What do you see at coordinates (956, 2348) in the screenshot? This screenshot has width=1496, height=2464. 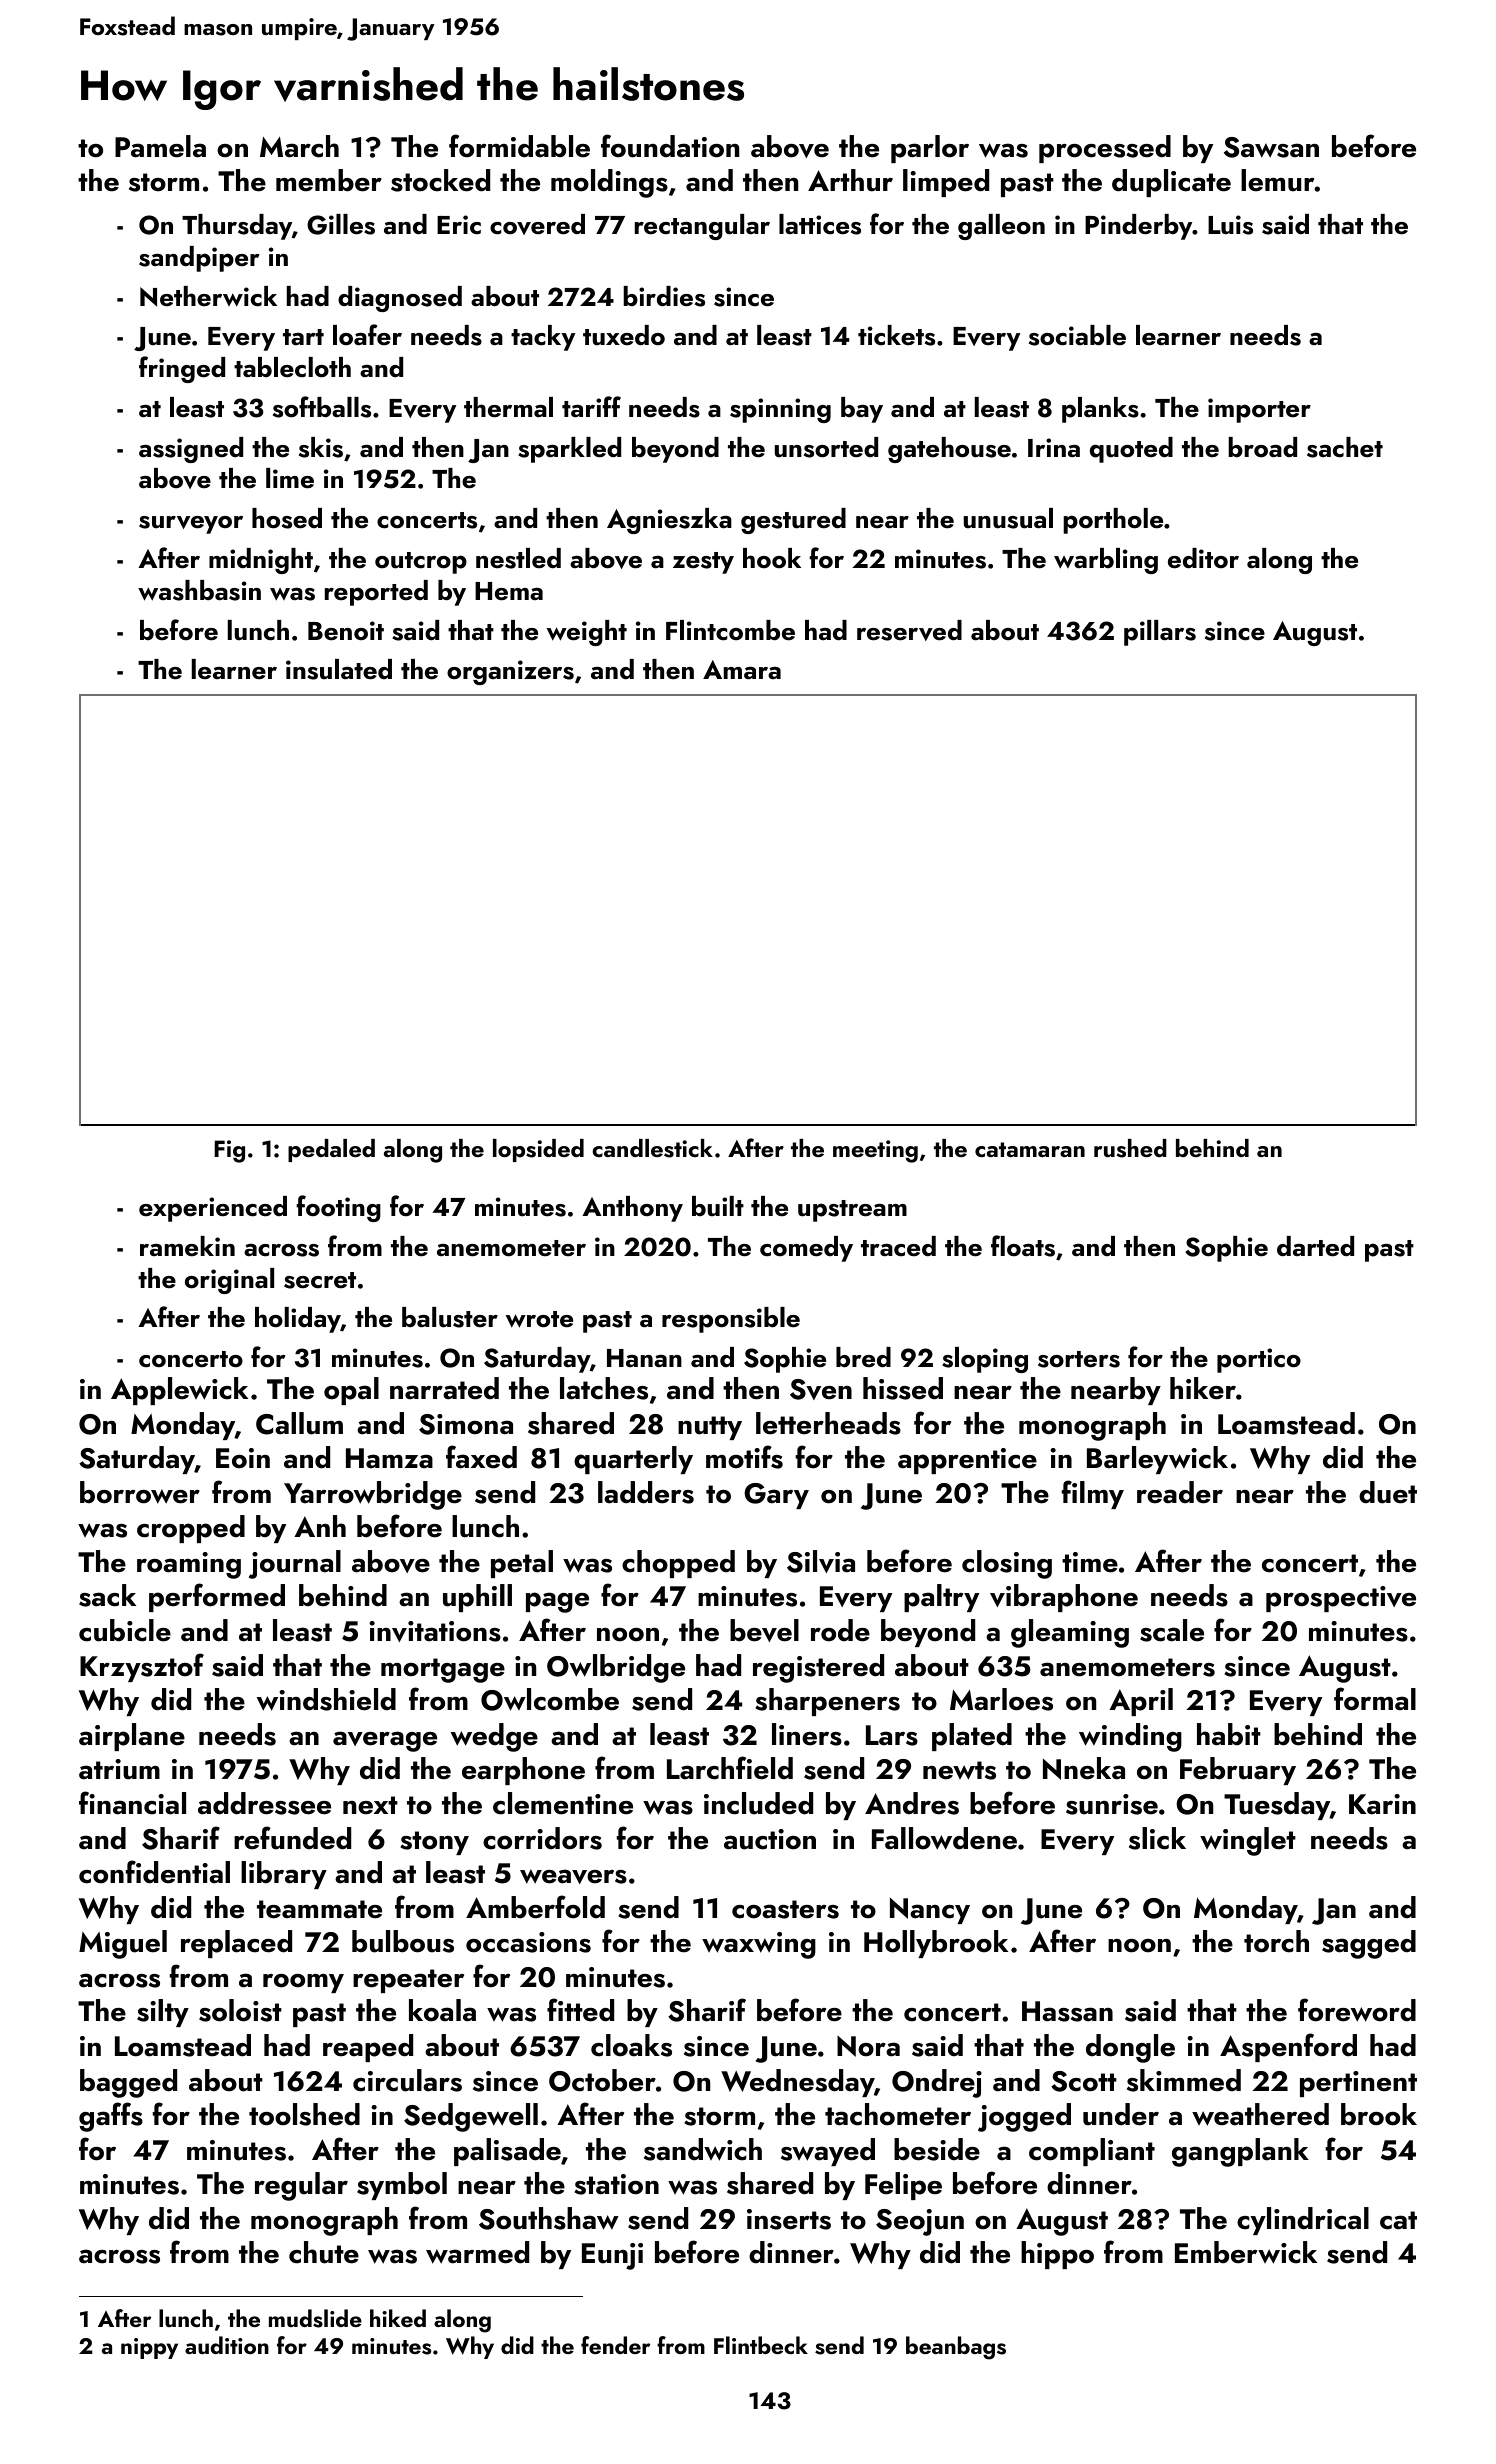 I see `beanbags` at bounding box center [956, 2348].
